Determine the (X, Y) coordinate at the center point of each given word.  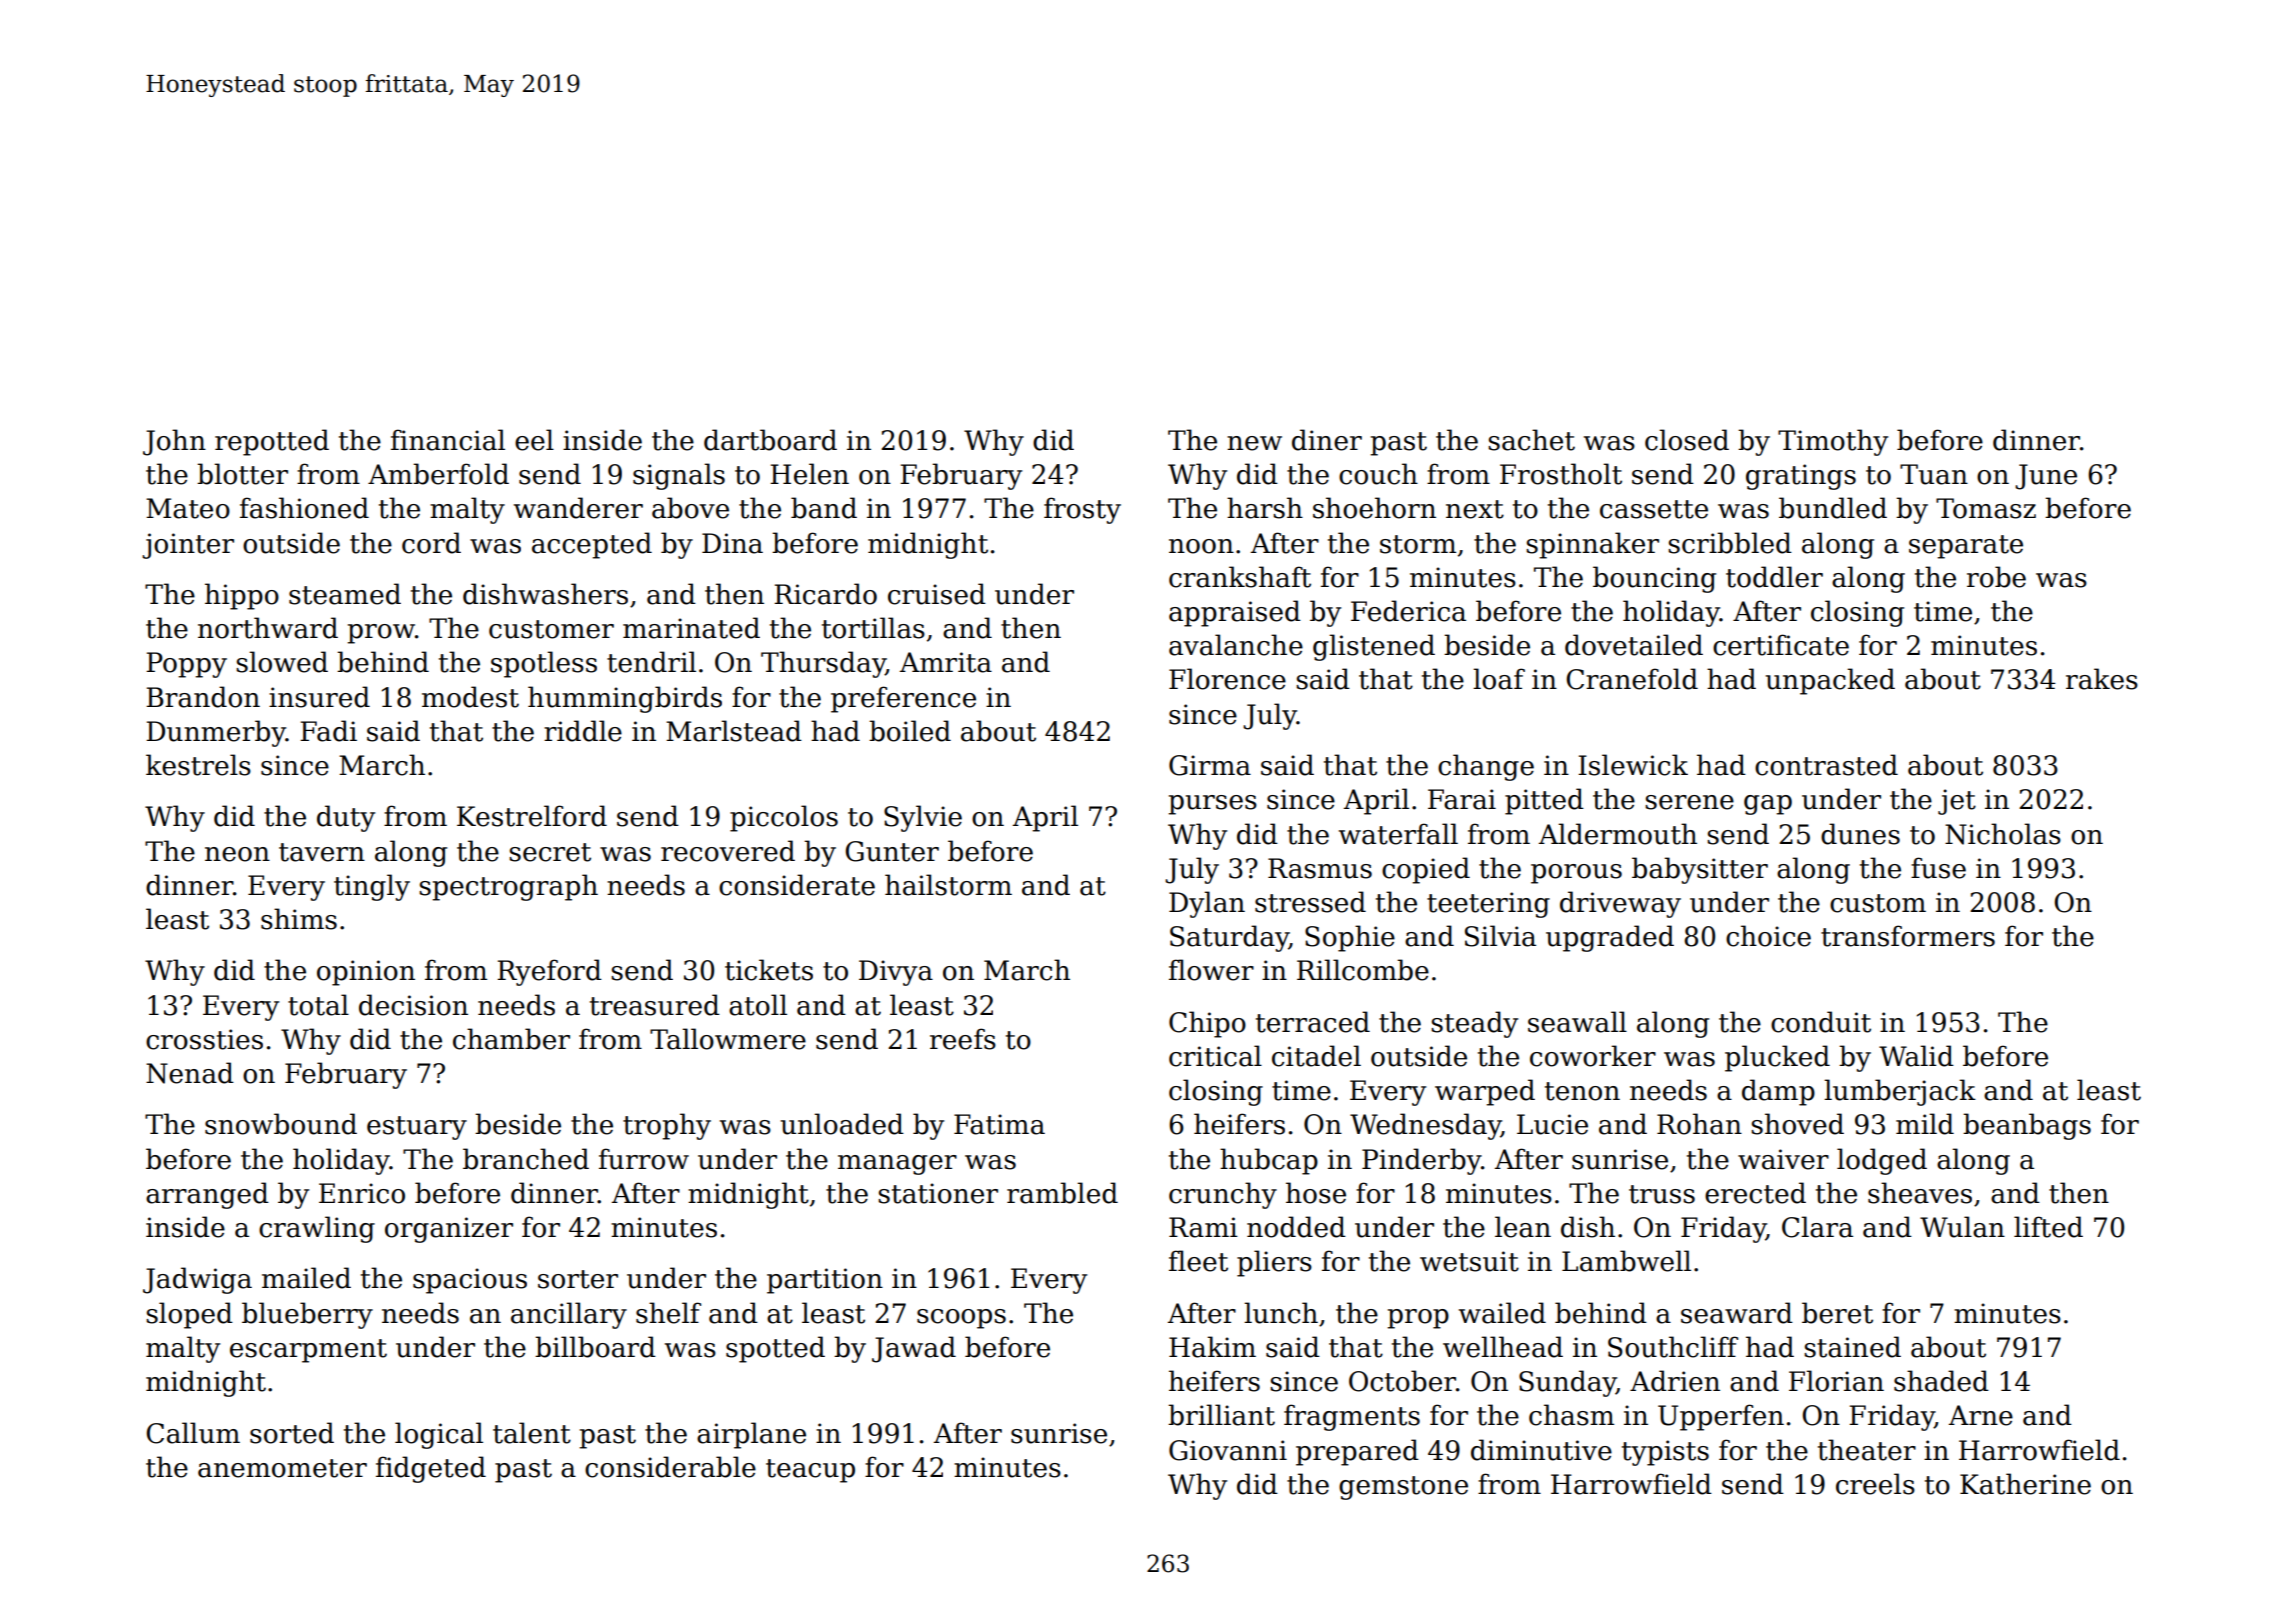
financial (448, 440)
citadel (1316, 1056)
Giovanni (1228, 1450)
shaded (1941, 1381)
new (1254, 443)
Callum (193, 1433)
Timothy (1833, 442)
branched (526, 1159)
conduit (1821, 1022)
